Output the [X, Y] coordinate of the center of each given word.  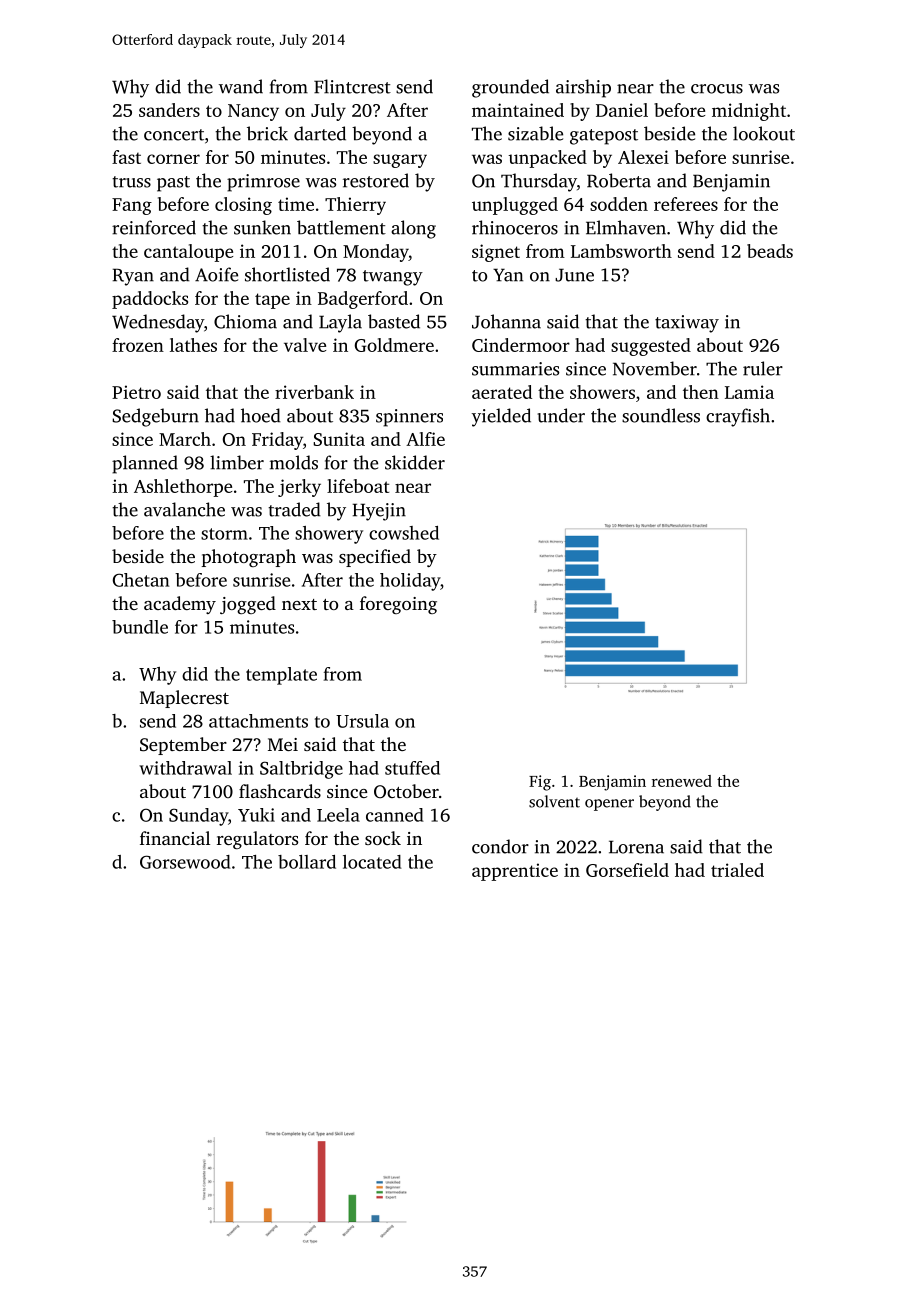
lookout [764, 133]
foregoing [398, 605]
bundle [140, 627]
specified [375, 558]
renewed [682, 781]
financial [175, 838]
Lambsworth [621, 251]
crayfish [738, 417]
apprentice [515, 872]
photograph [249, 558]
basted [394, 321]
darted [320, 133]
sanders [169, 110]
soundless [661, 415]
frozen [138, 345]
